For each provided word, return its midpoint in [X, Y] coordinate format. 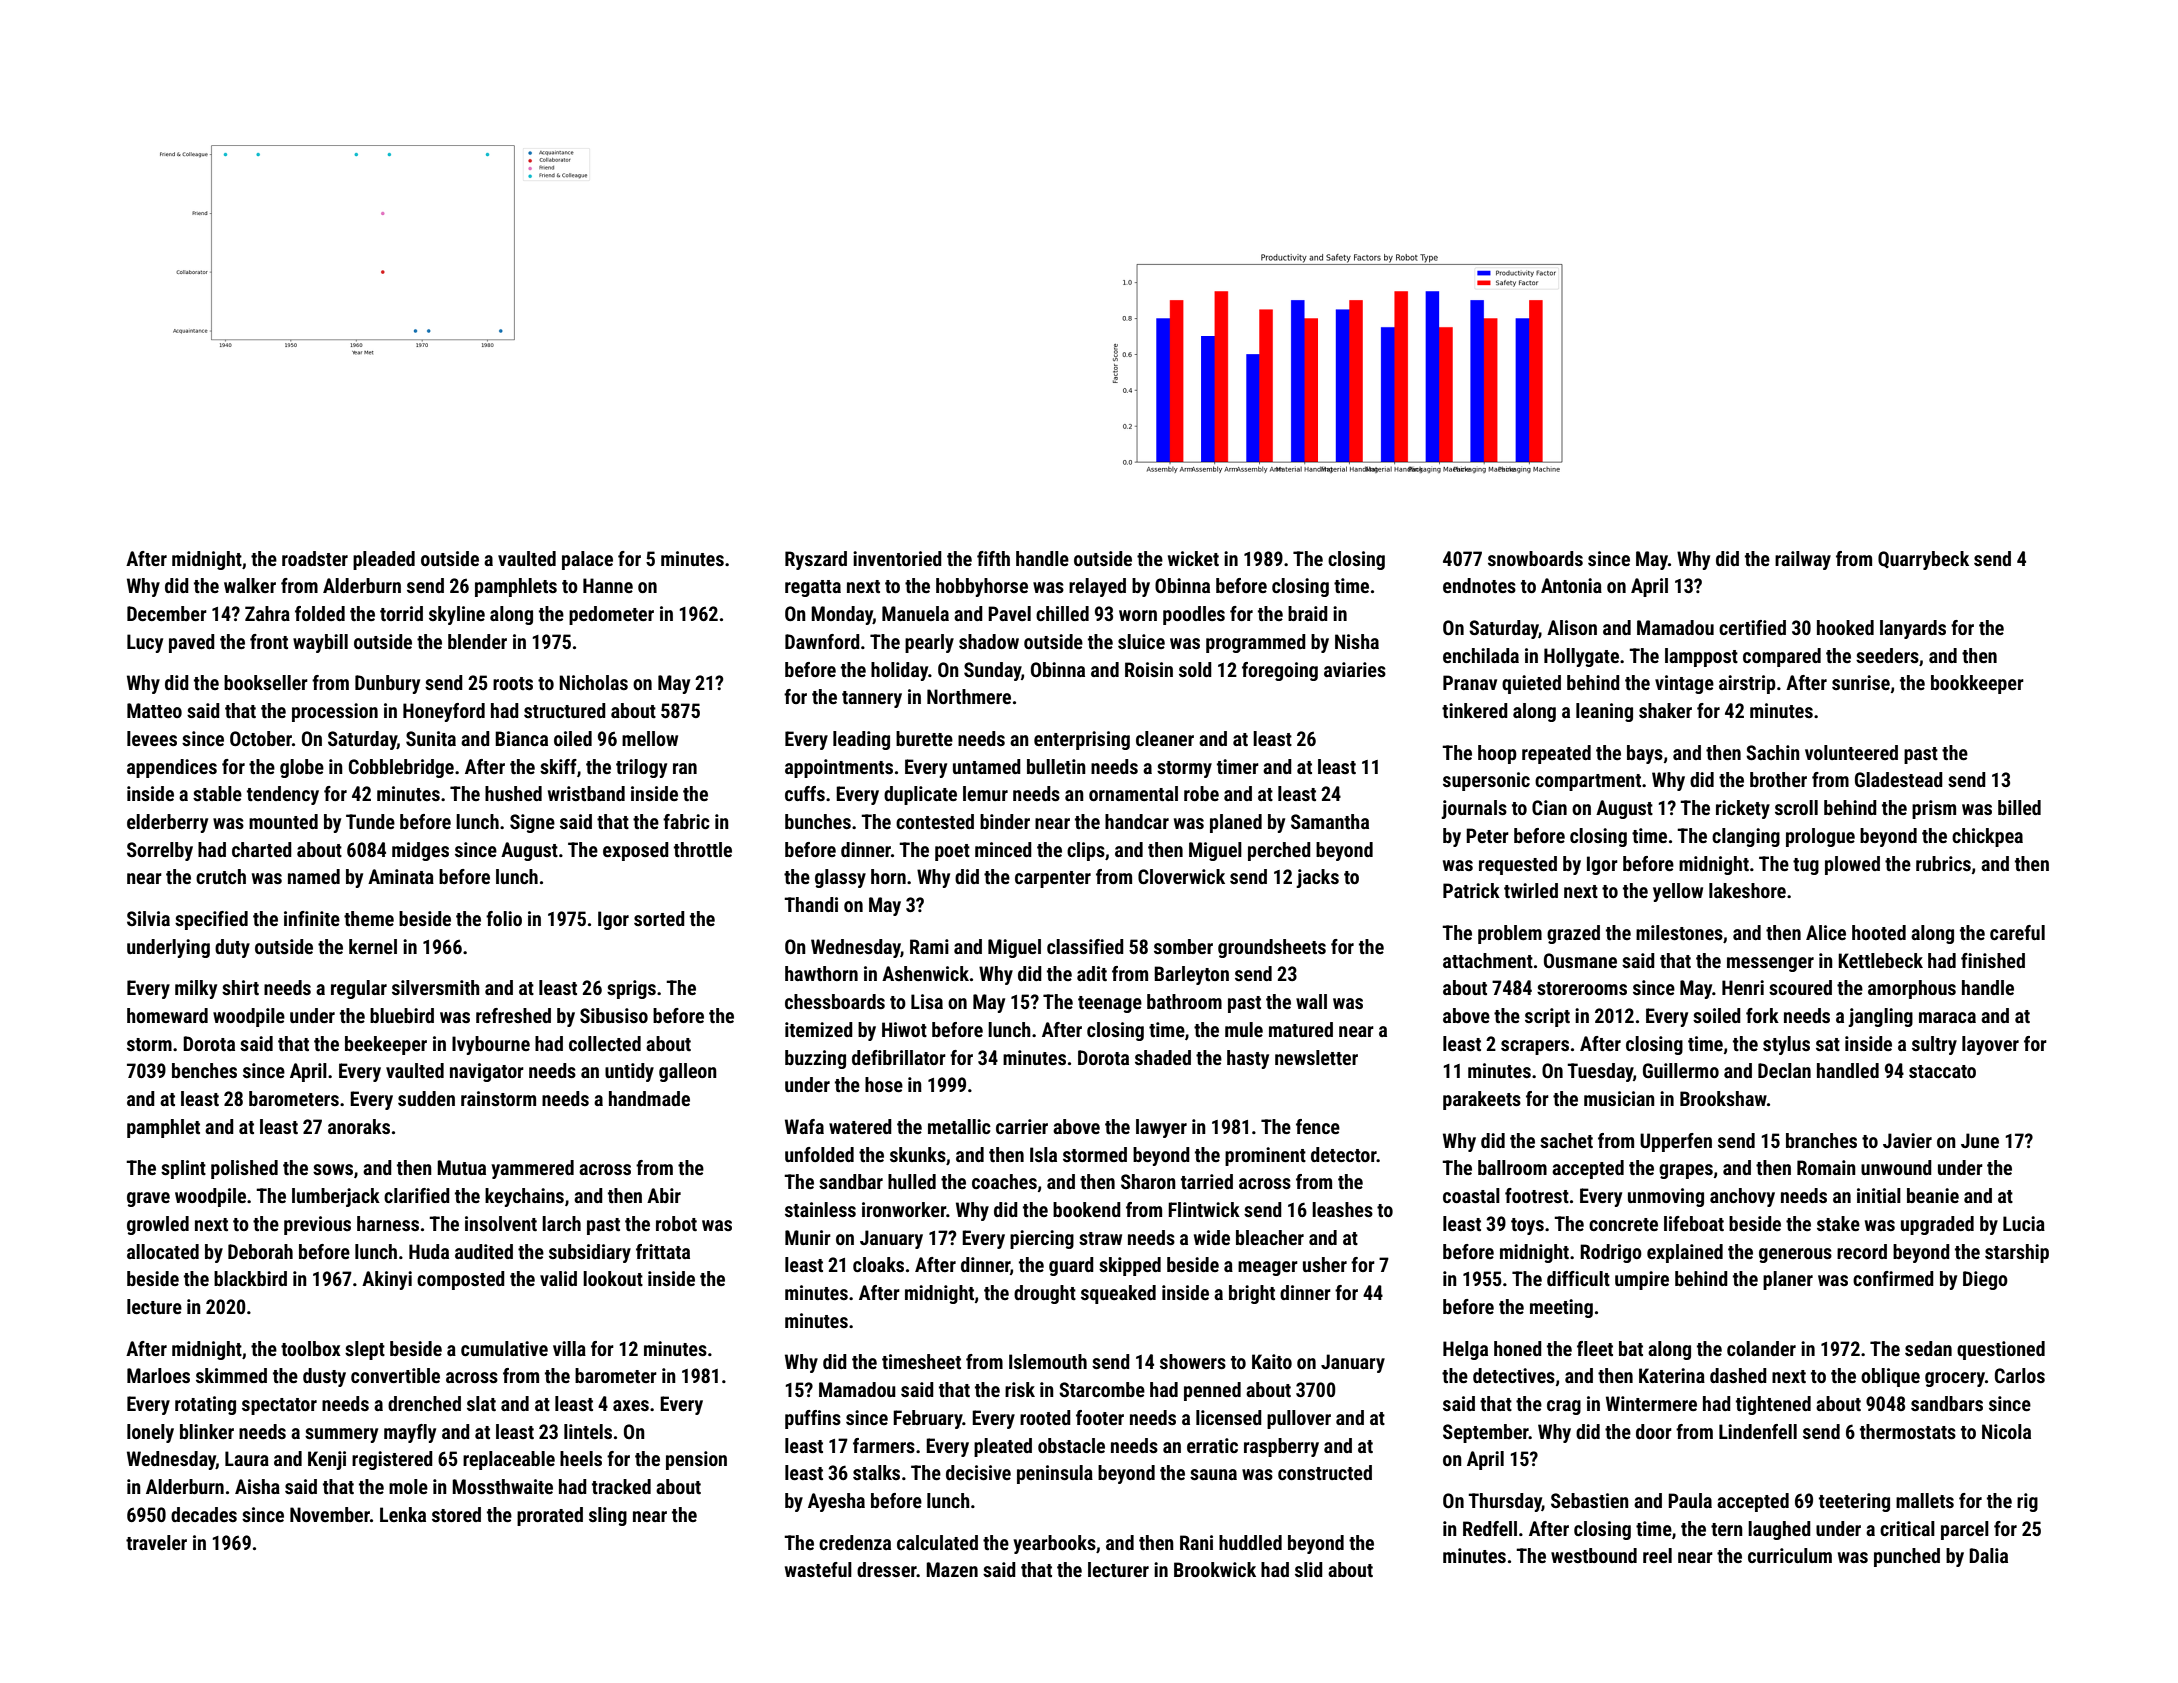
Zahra [267, 613]
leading [861, 740]
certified [1752, 627]
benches [204, 1070]
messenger [1770, 964]
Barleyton [1191, 975]
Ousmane [1580, 960]
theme [369, 918]
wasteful [818, 1569]
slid [1309, 1569]
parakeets [1482, 1100]
